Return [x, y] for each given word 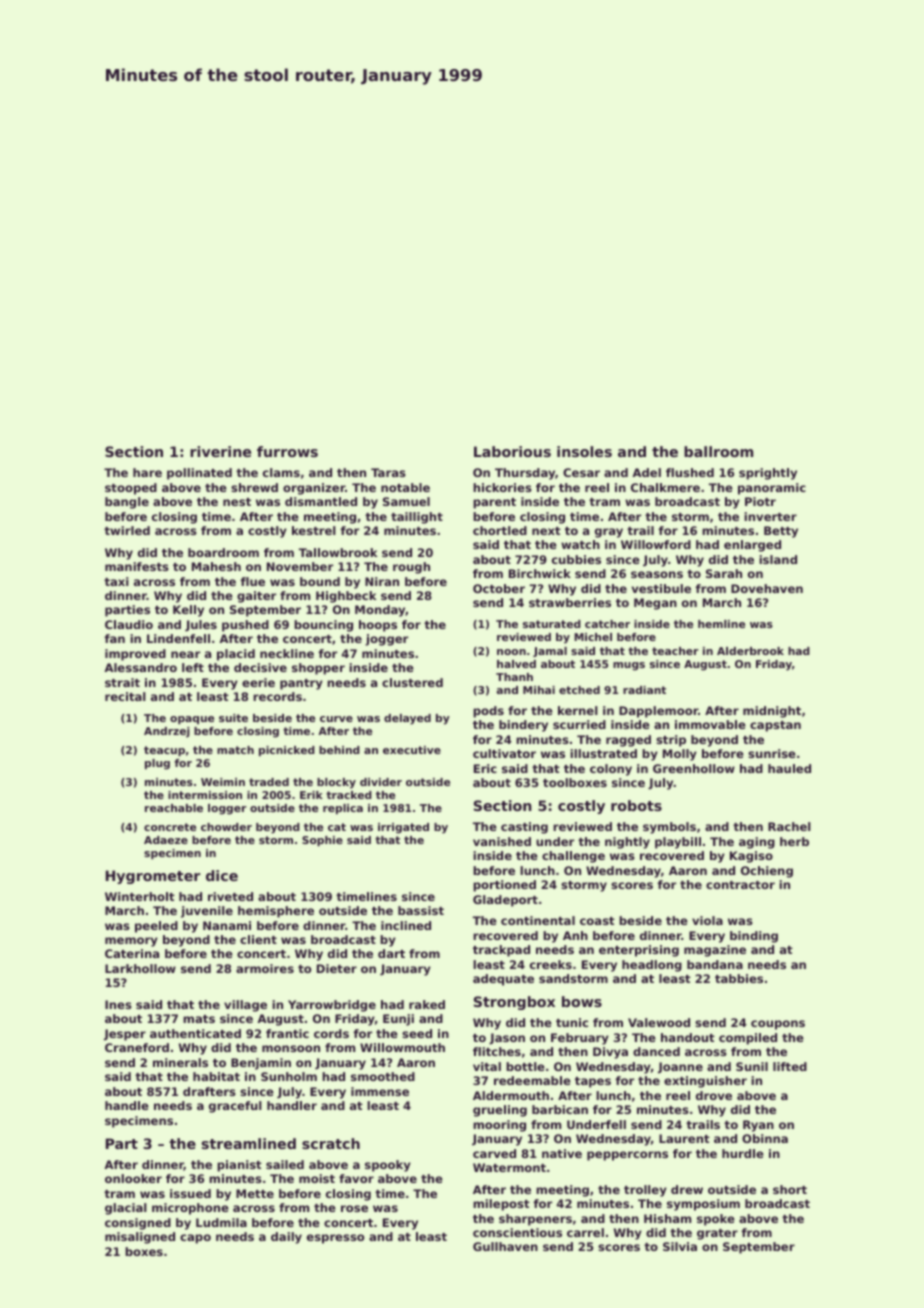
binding [754, 937]
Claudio [129, 624]
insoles [584, 451]
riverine [220, 451]
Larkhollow [140, 968]
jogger [386, 640]
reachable [174, 808]
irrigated [403, 828]
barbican [560, 1109]
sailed [285, 1164]
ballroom [718, 451]
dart [391, 953]
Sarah [724, 573]
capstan [775, 726]
